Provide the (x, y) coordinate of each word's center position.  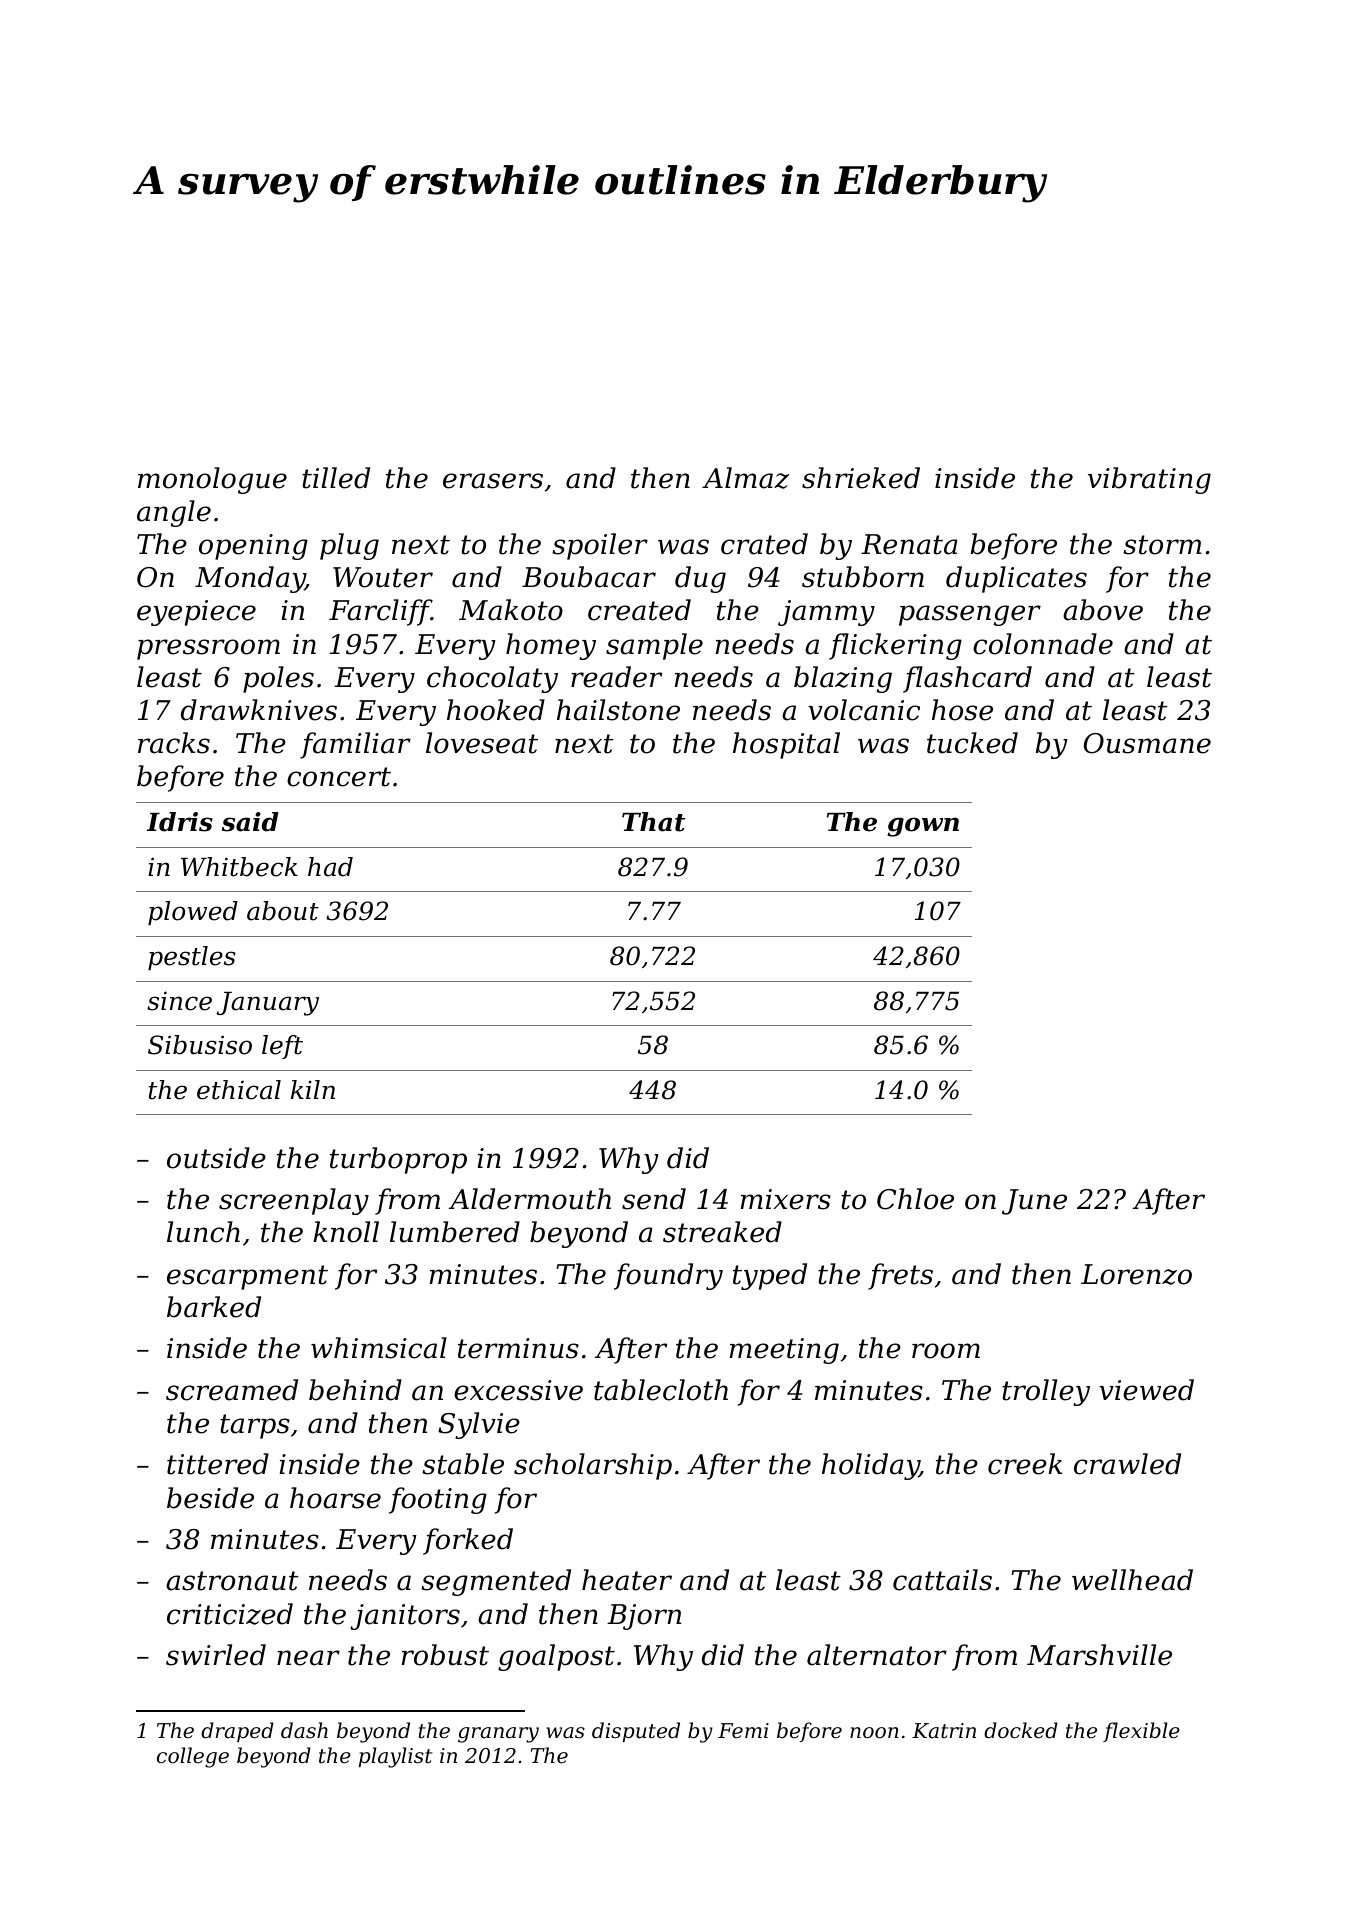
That (653, 822)
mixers (786, 1199)
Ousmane (1147, 743)
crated (764, 544)
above (1103, 610)
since (179, 1001)
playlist (395, 1757)
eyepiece (196, 613)
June (1034, 1202)
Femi (743, 1731)
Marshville (1099, 1655)
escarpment (247, 1277)
